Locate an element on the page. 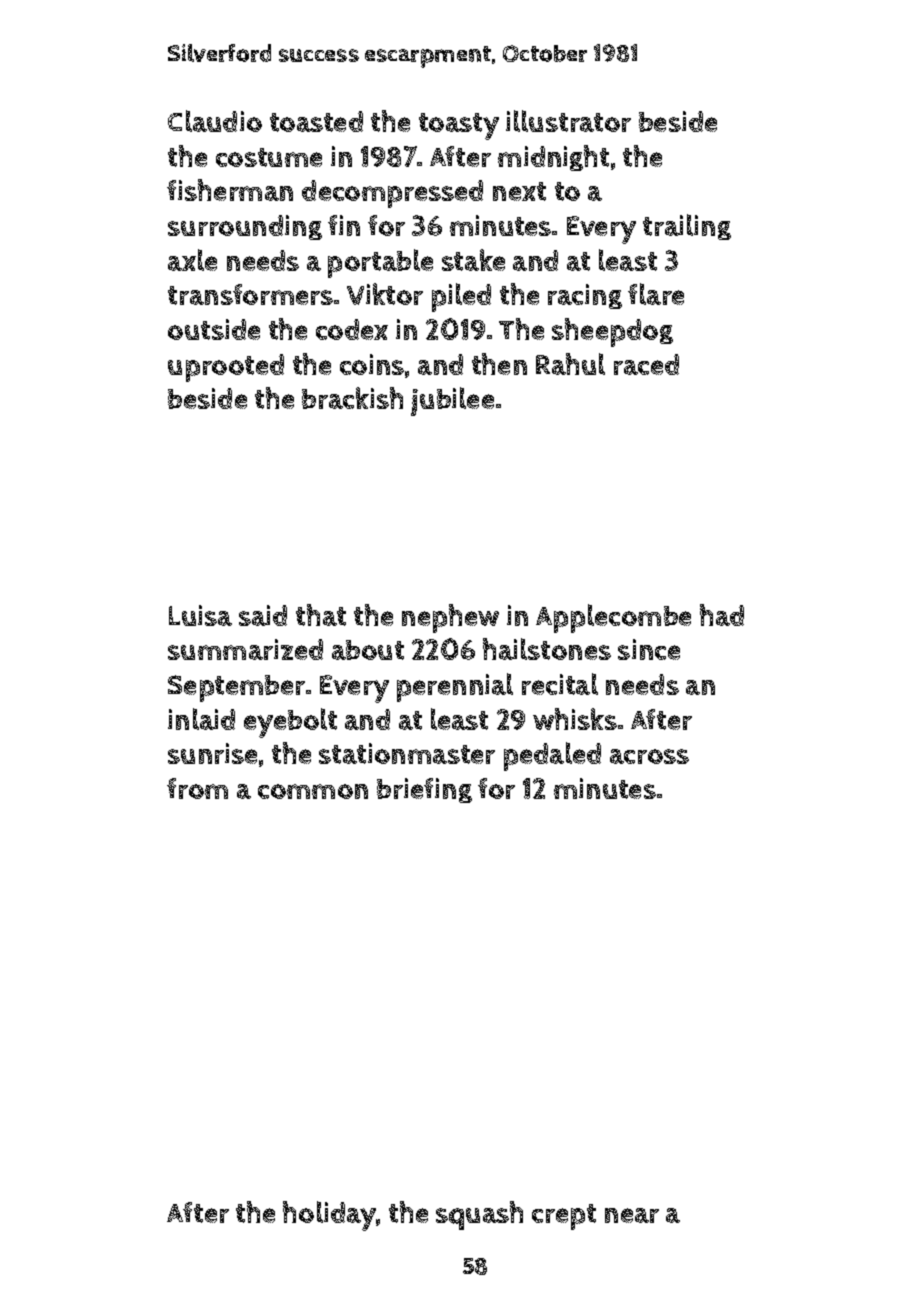 This image has width=924, height=1311. had is located at coordinates (722, 615).
